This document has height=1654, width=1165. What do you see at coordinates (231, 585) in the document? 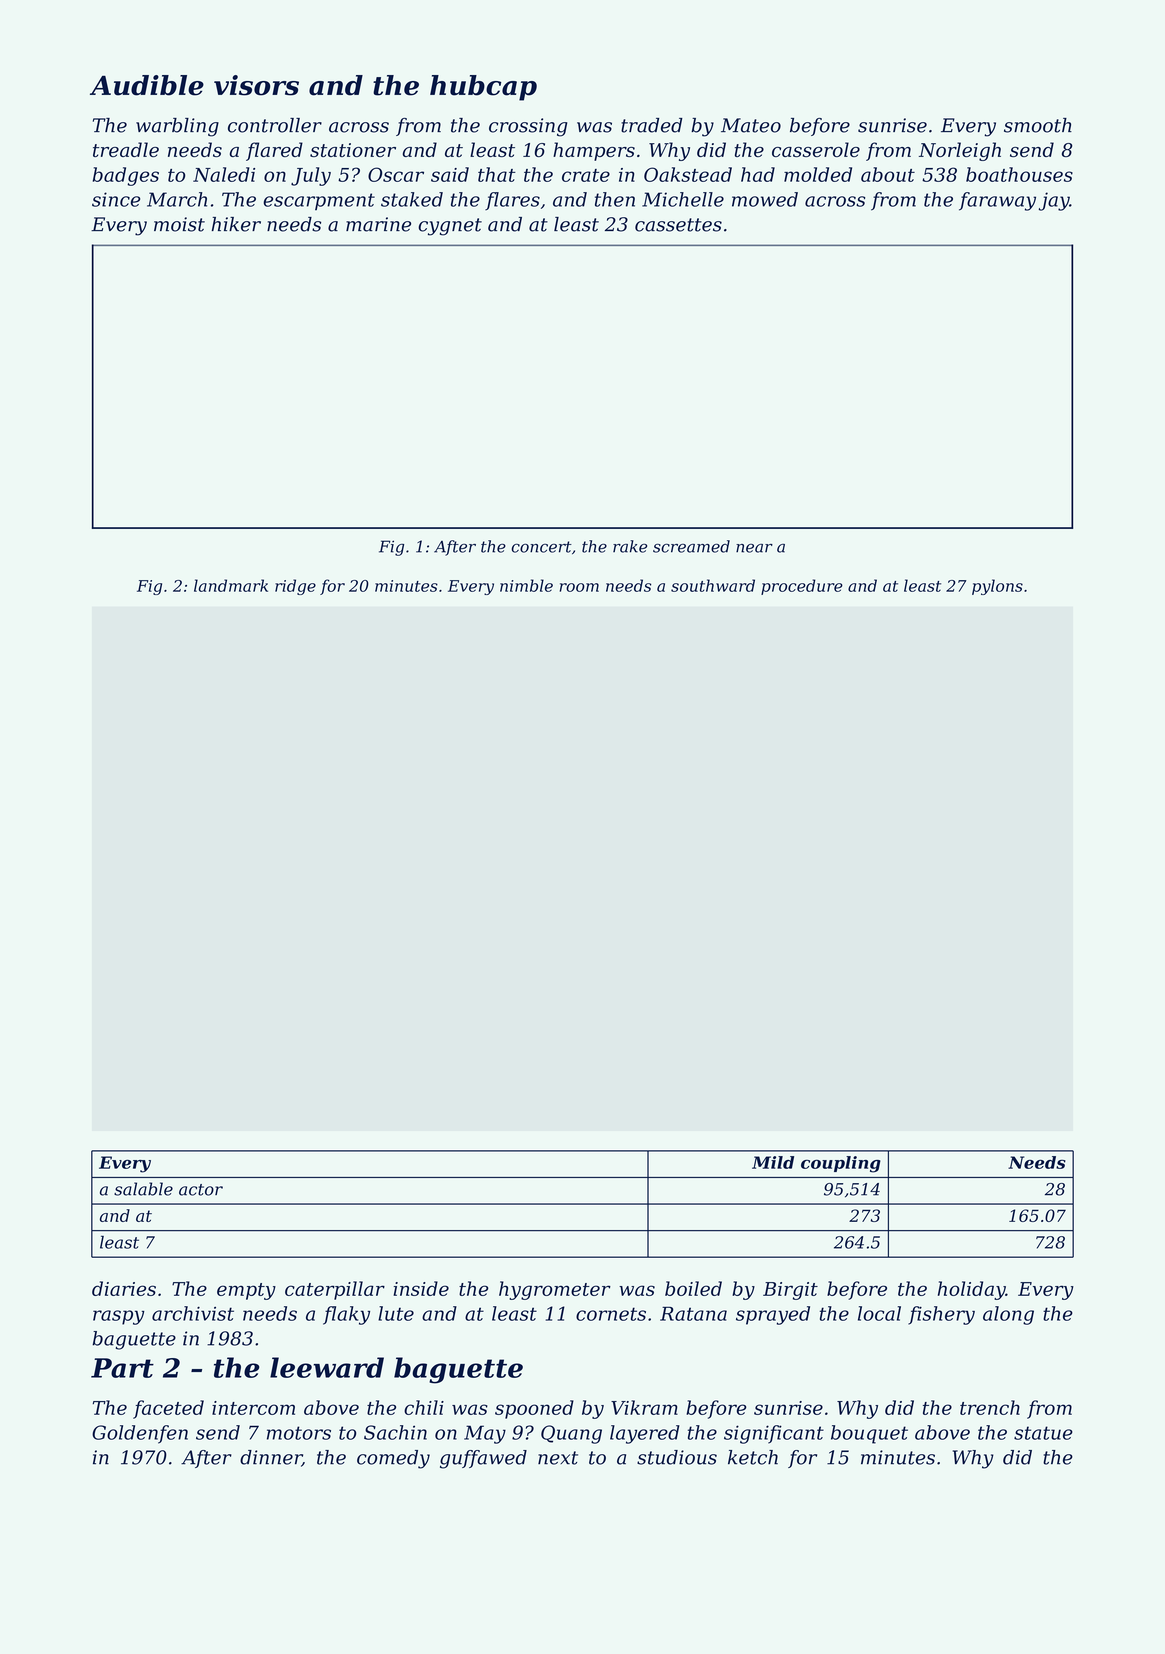
I see `landmark` at bounding box center [231, 585].
